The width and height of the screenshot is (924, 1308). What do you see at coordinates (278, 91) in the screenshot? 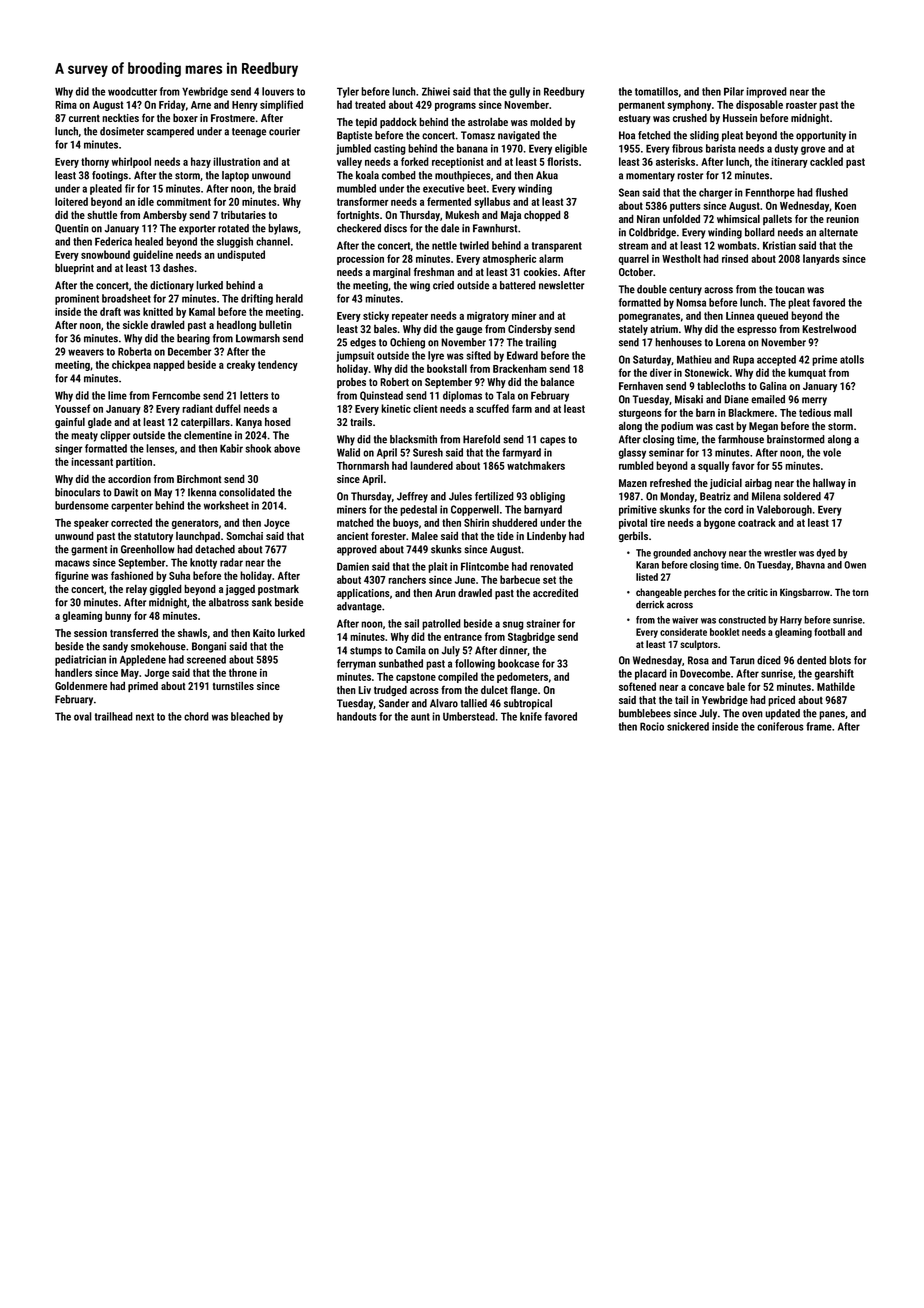
I see `louvers` at bounding box center [278, 91].
